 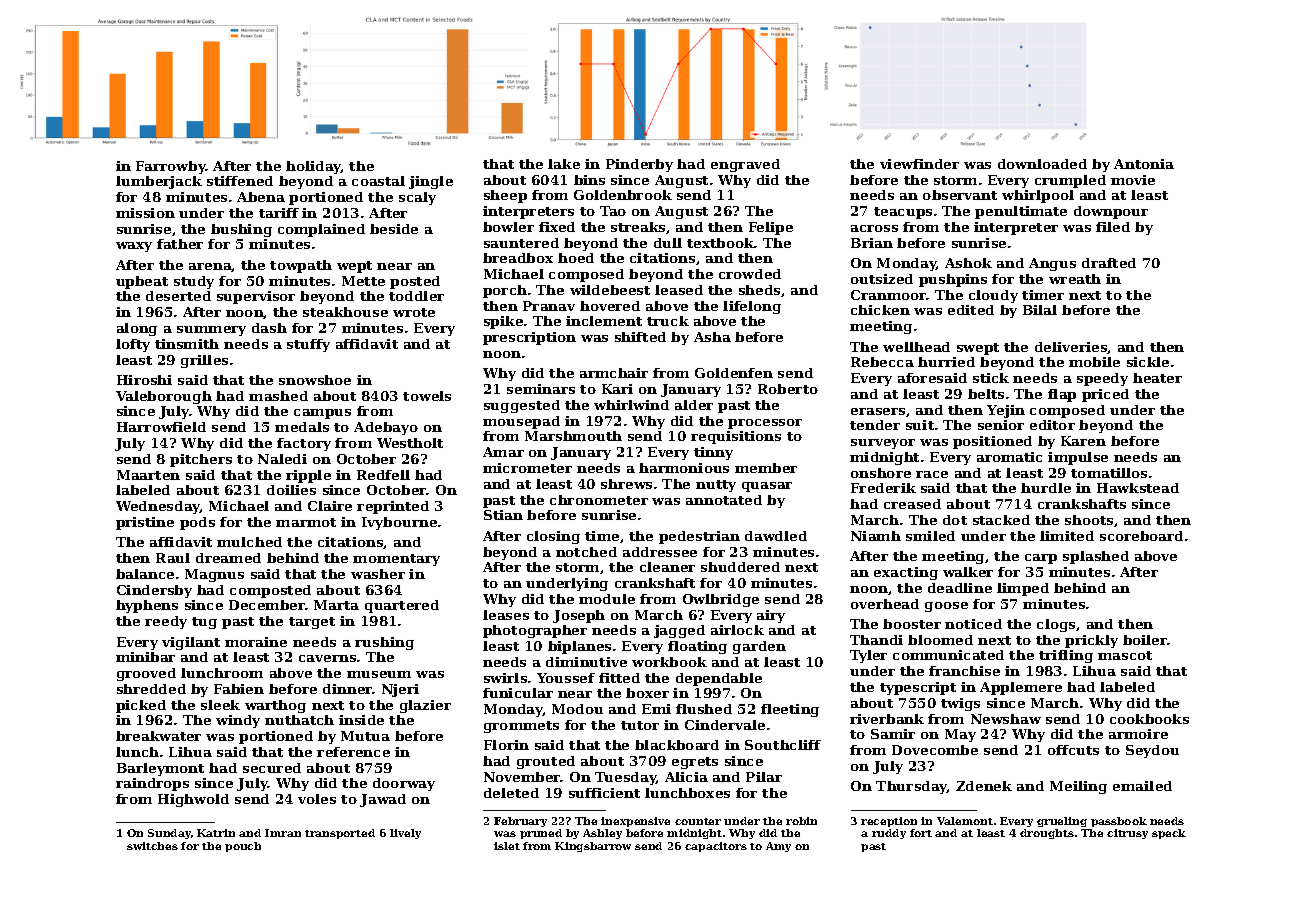 I want to click on Mutua, so click(x=365, y=736).
